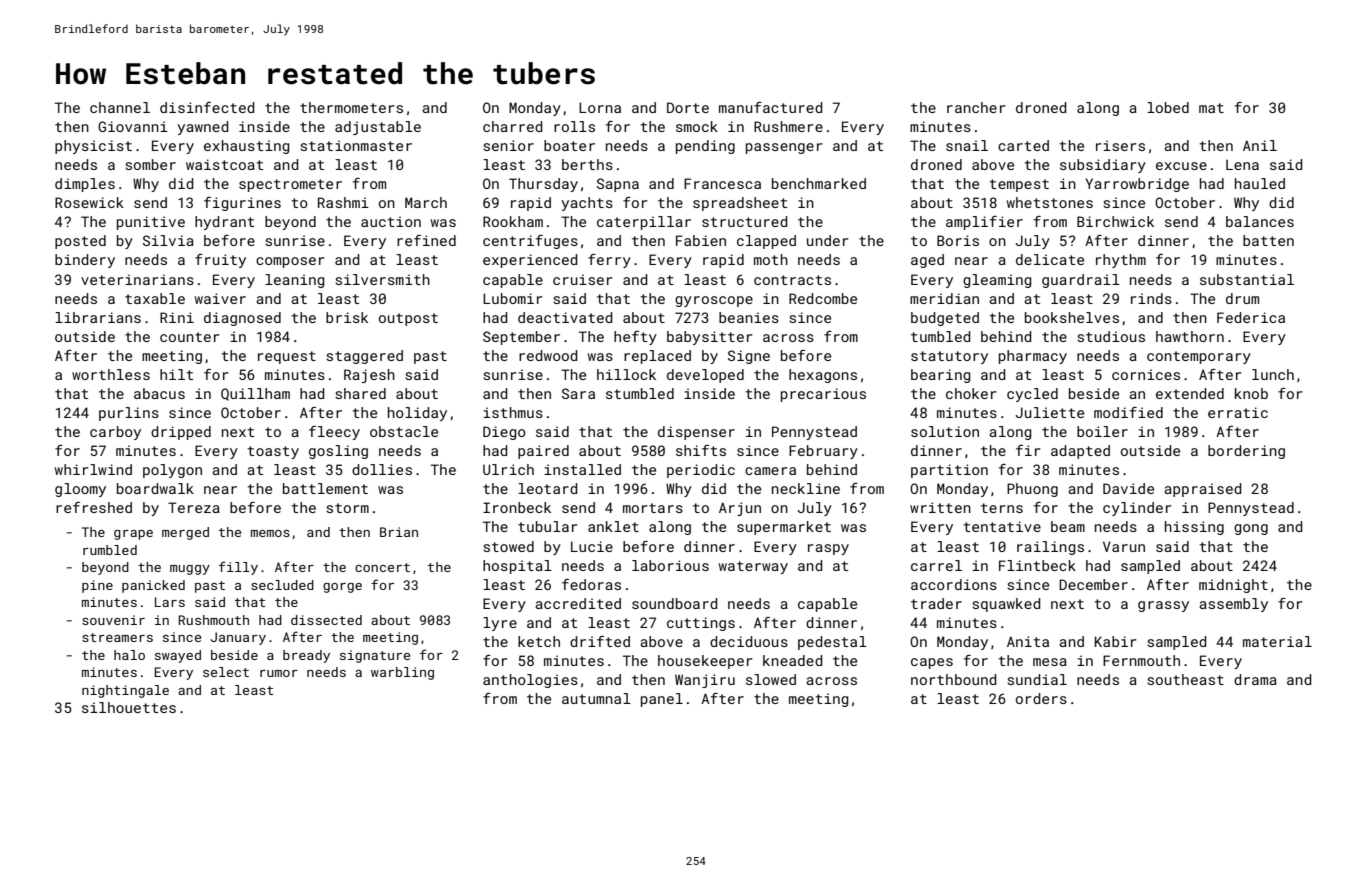  Describe the element at coordinates (543, 185) in the document. I see `Thursday` at that location.
